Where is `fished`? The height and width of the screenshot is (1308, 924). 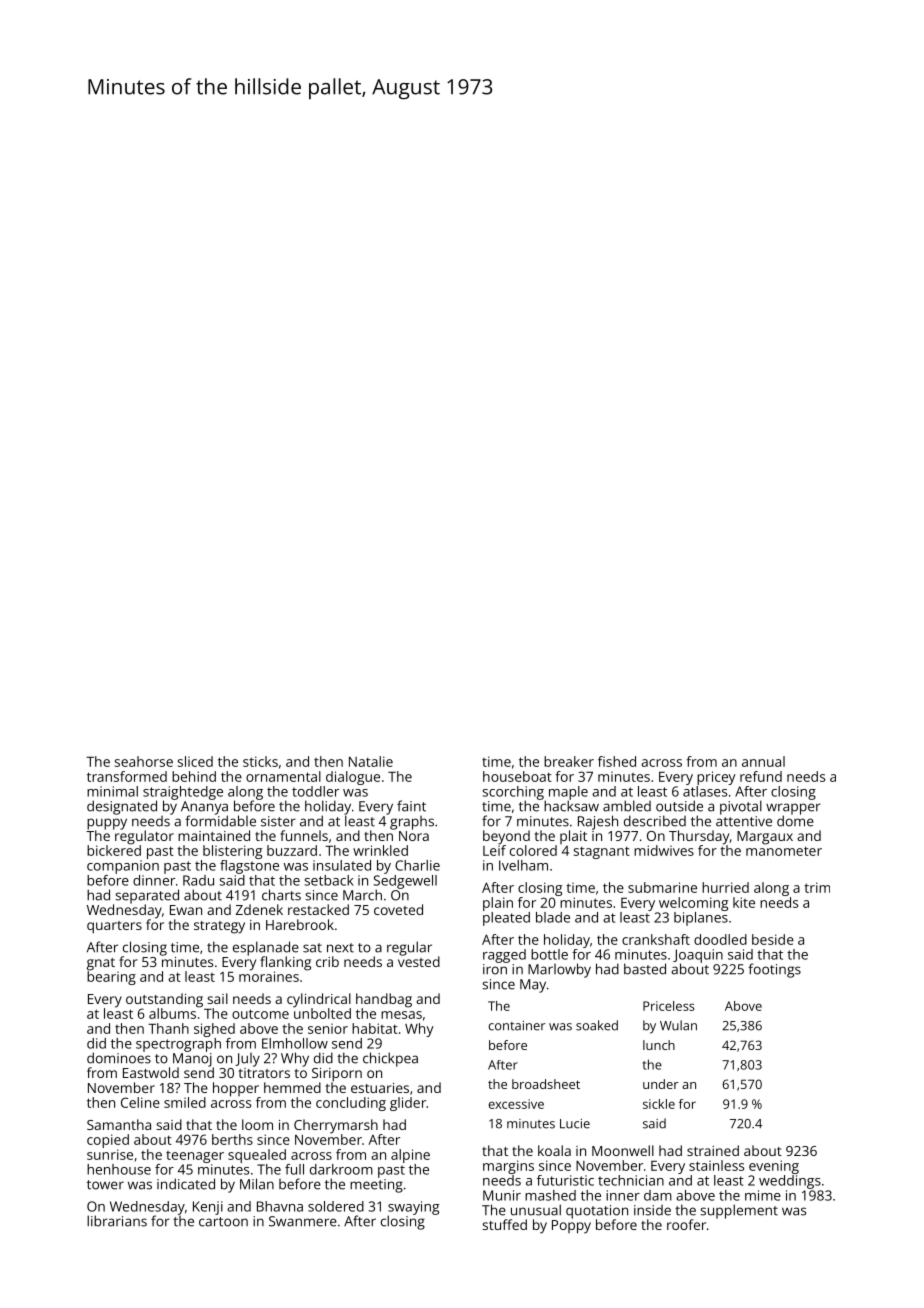 fished is located at coordinates (617, 761).
